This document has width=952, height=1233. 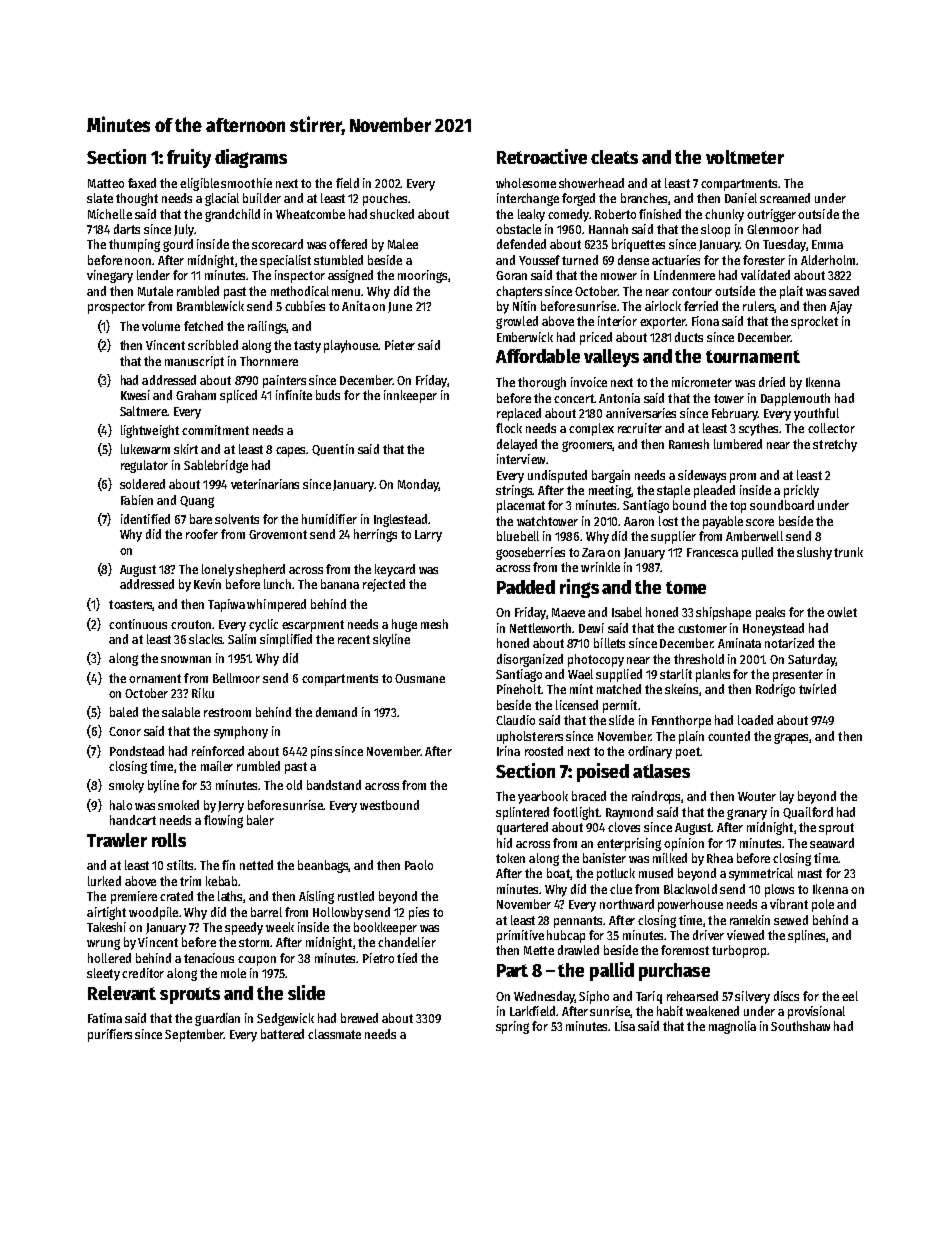 What do you see at coordinates (217, 1019) in the document?
I see `guardian` at bounding box center [217, 1019].
